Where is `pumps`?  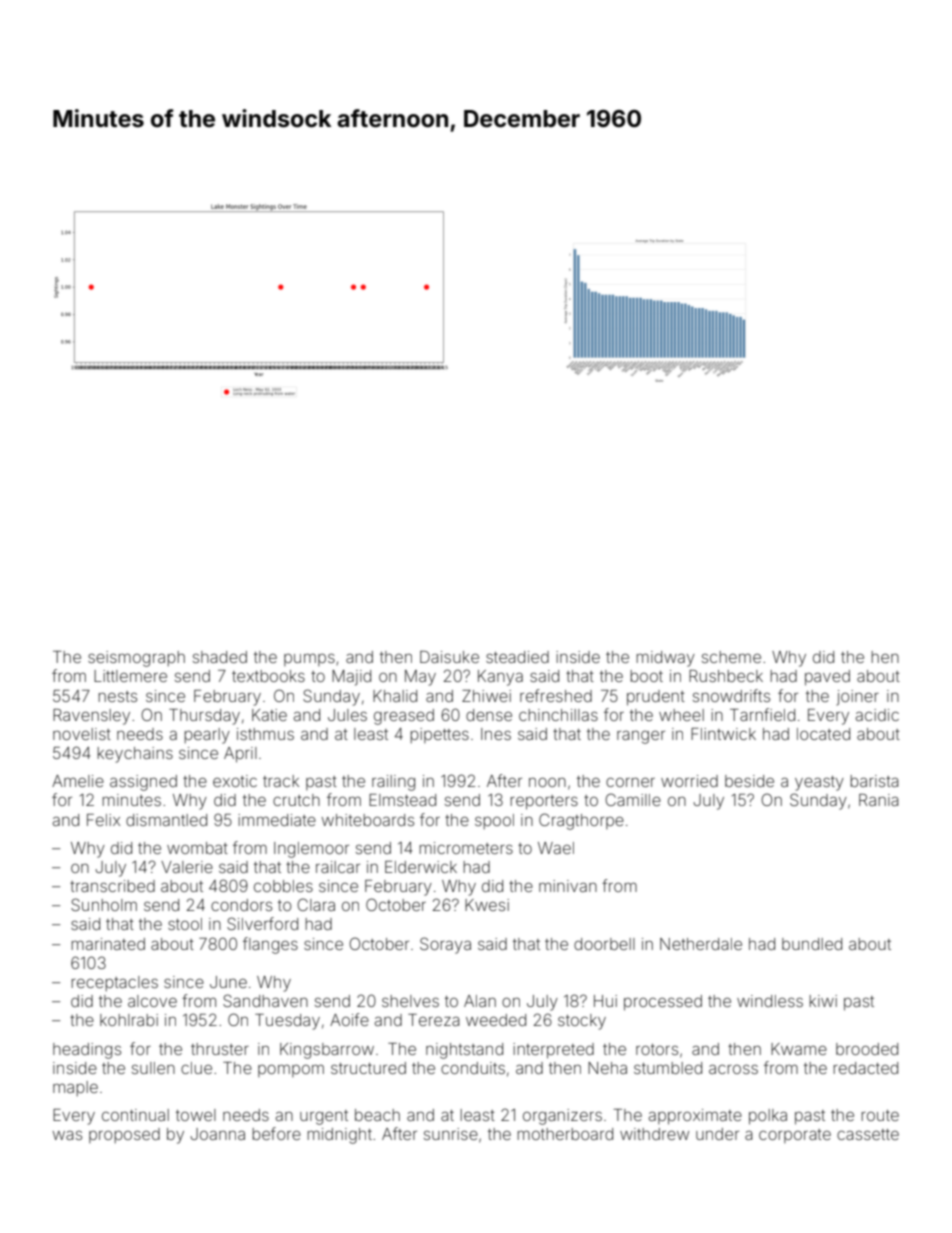
pumps is located at coordinates (309, 659).
